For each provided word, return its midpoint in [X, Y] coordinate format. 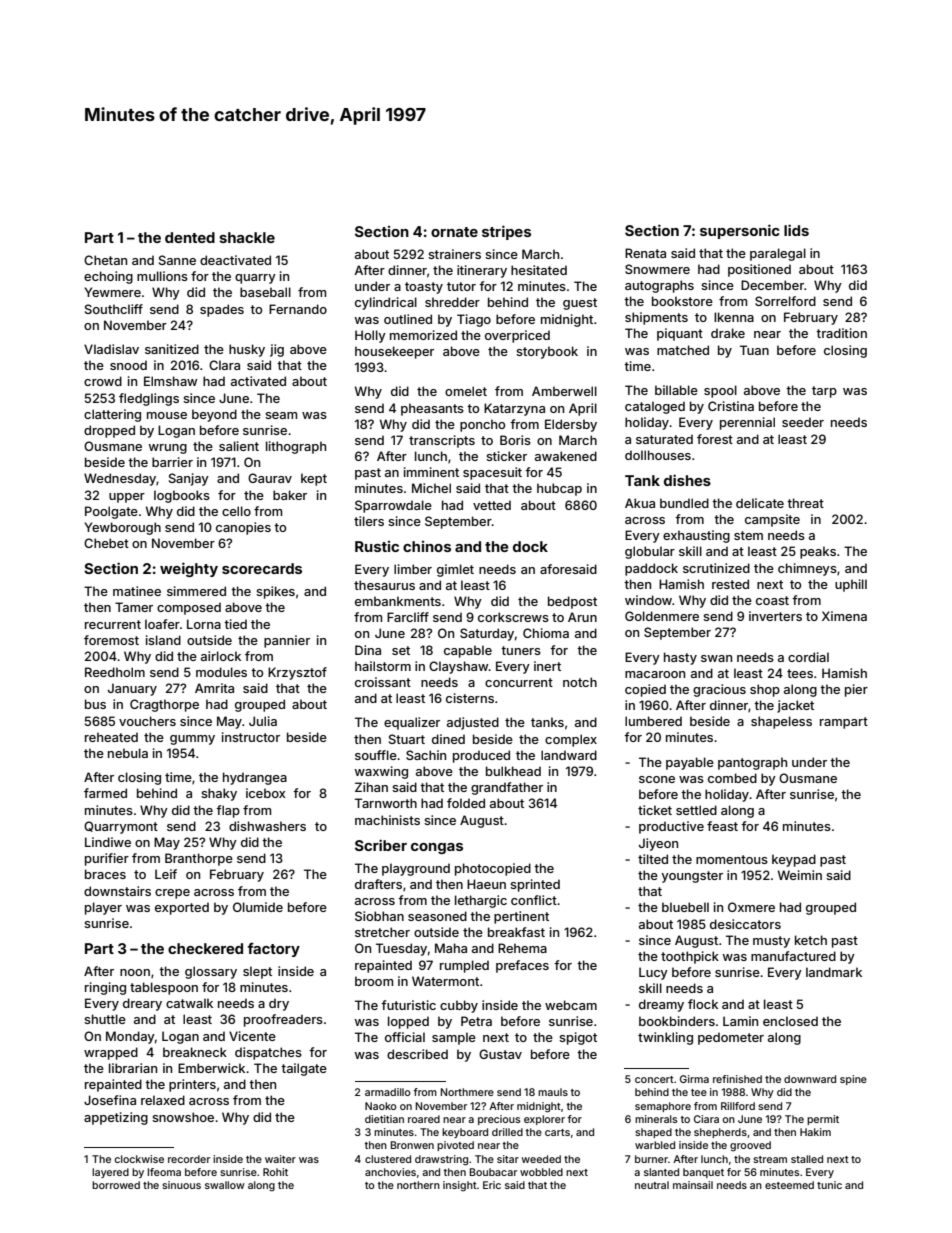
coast [772, 600]
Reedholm [115, 672]
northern [418, 1185]
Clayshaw [459, 667]
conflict [534, 900]
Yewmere [112, 292]
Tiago [474, 320]
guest [580, 304]
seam [281, 415]
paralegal [778, 254]
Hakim [815, 1132]
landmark [834, 972]
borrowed [116, 1185]
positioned [759, 270]
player [103, 908]
